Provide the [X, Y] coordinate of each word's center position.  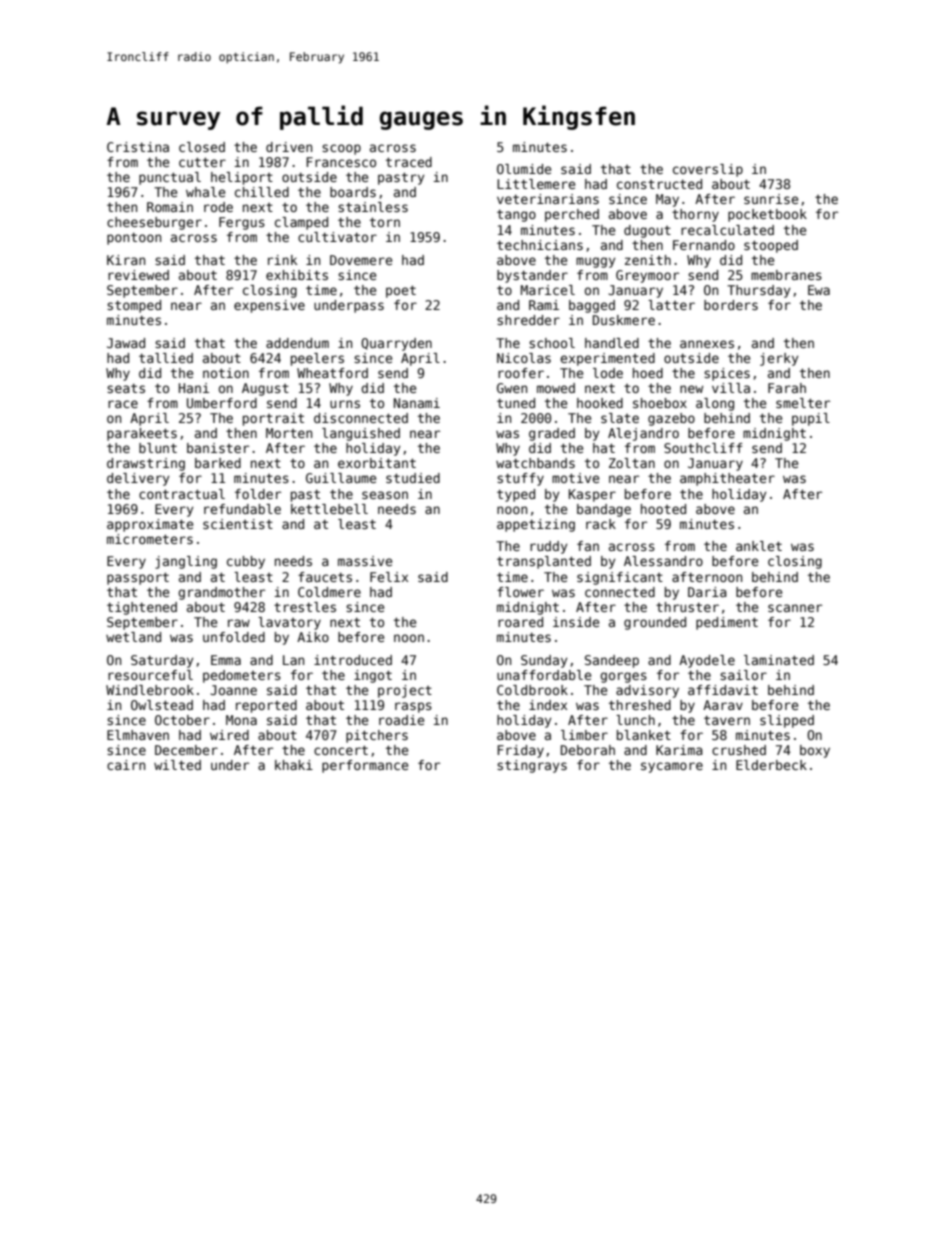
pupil [811, 419]
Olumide [524, 169]
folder [258, 494]
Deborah [588, 750]
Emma [226, 660]
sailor [743, 675]
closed [202, 147]
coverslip [708, 170]
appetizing [536, 525]
